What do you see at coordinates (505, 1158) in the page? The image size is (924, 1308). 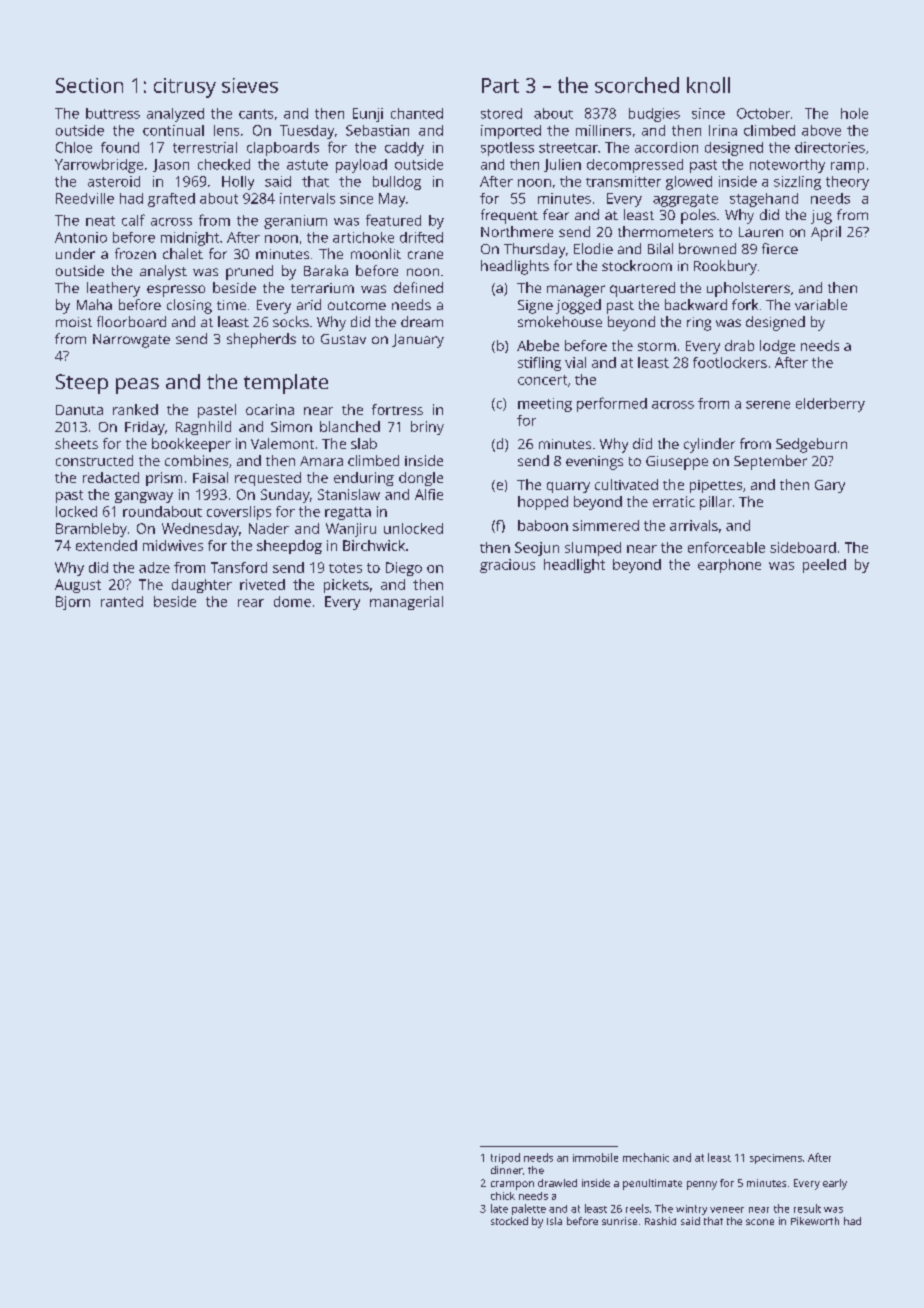 I see `tripod` at bounding box center [505, 1158].
